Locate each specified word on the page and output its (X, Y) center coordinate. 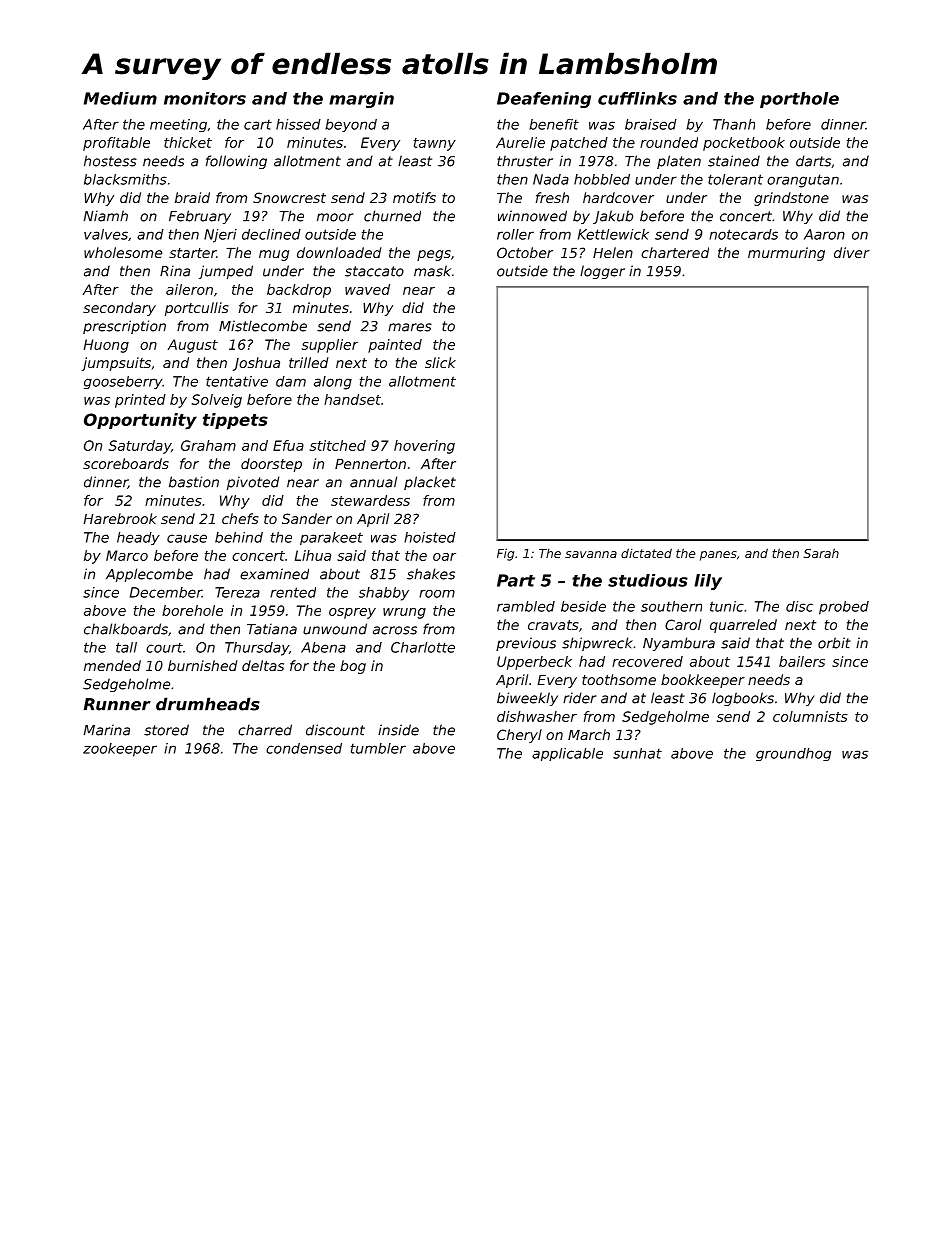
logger (602, 272)
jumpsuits (116, 364)
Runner (117, 704)
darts (813, 161)
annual (373, 482)
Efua (288, 445)
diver (852, 252)
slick (440, 362)
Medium (120, 98)
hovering (424, 447)
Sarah (821, 553)
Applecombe (149, 575)
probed (844, 608)
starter (192, 253)
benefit (554, 124)
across (395, 630)
